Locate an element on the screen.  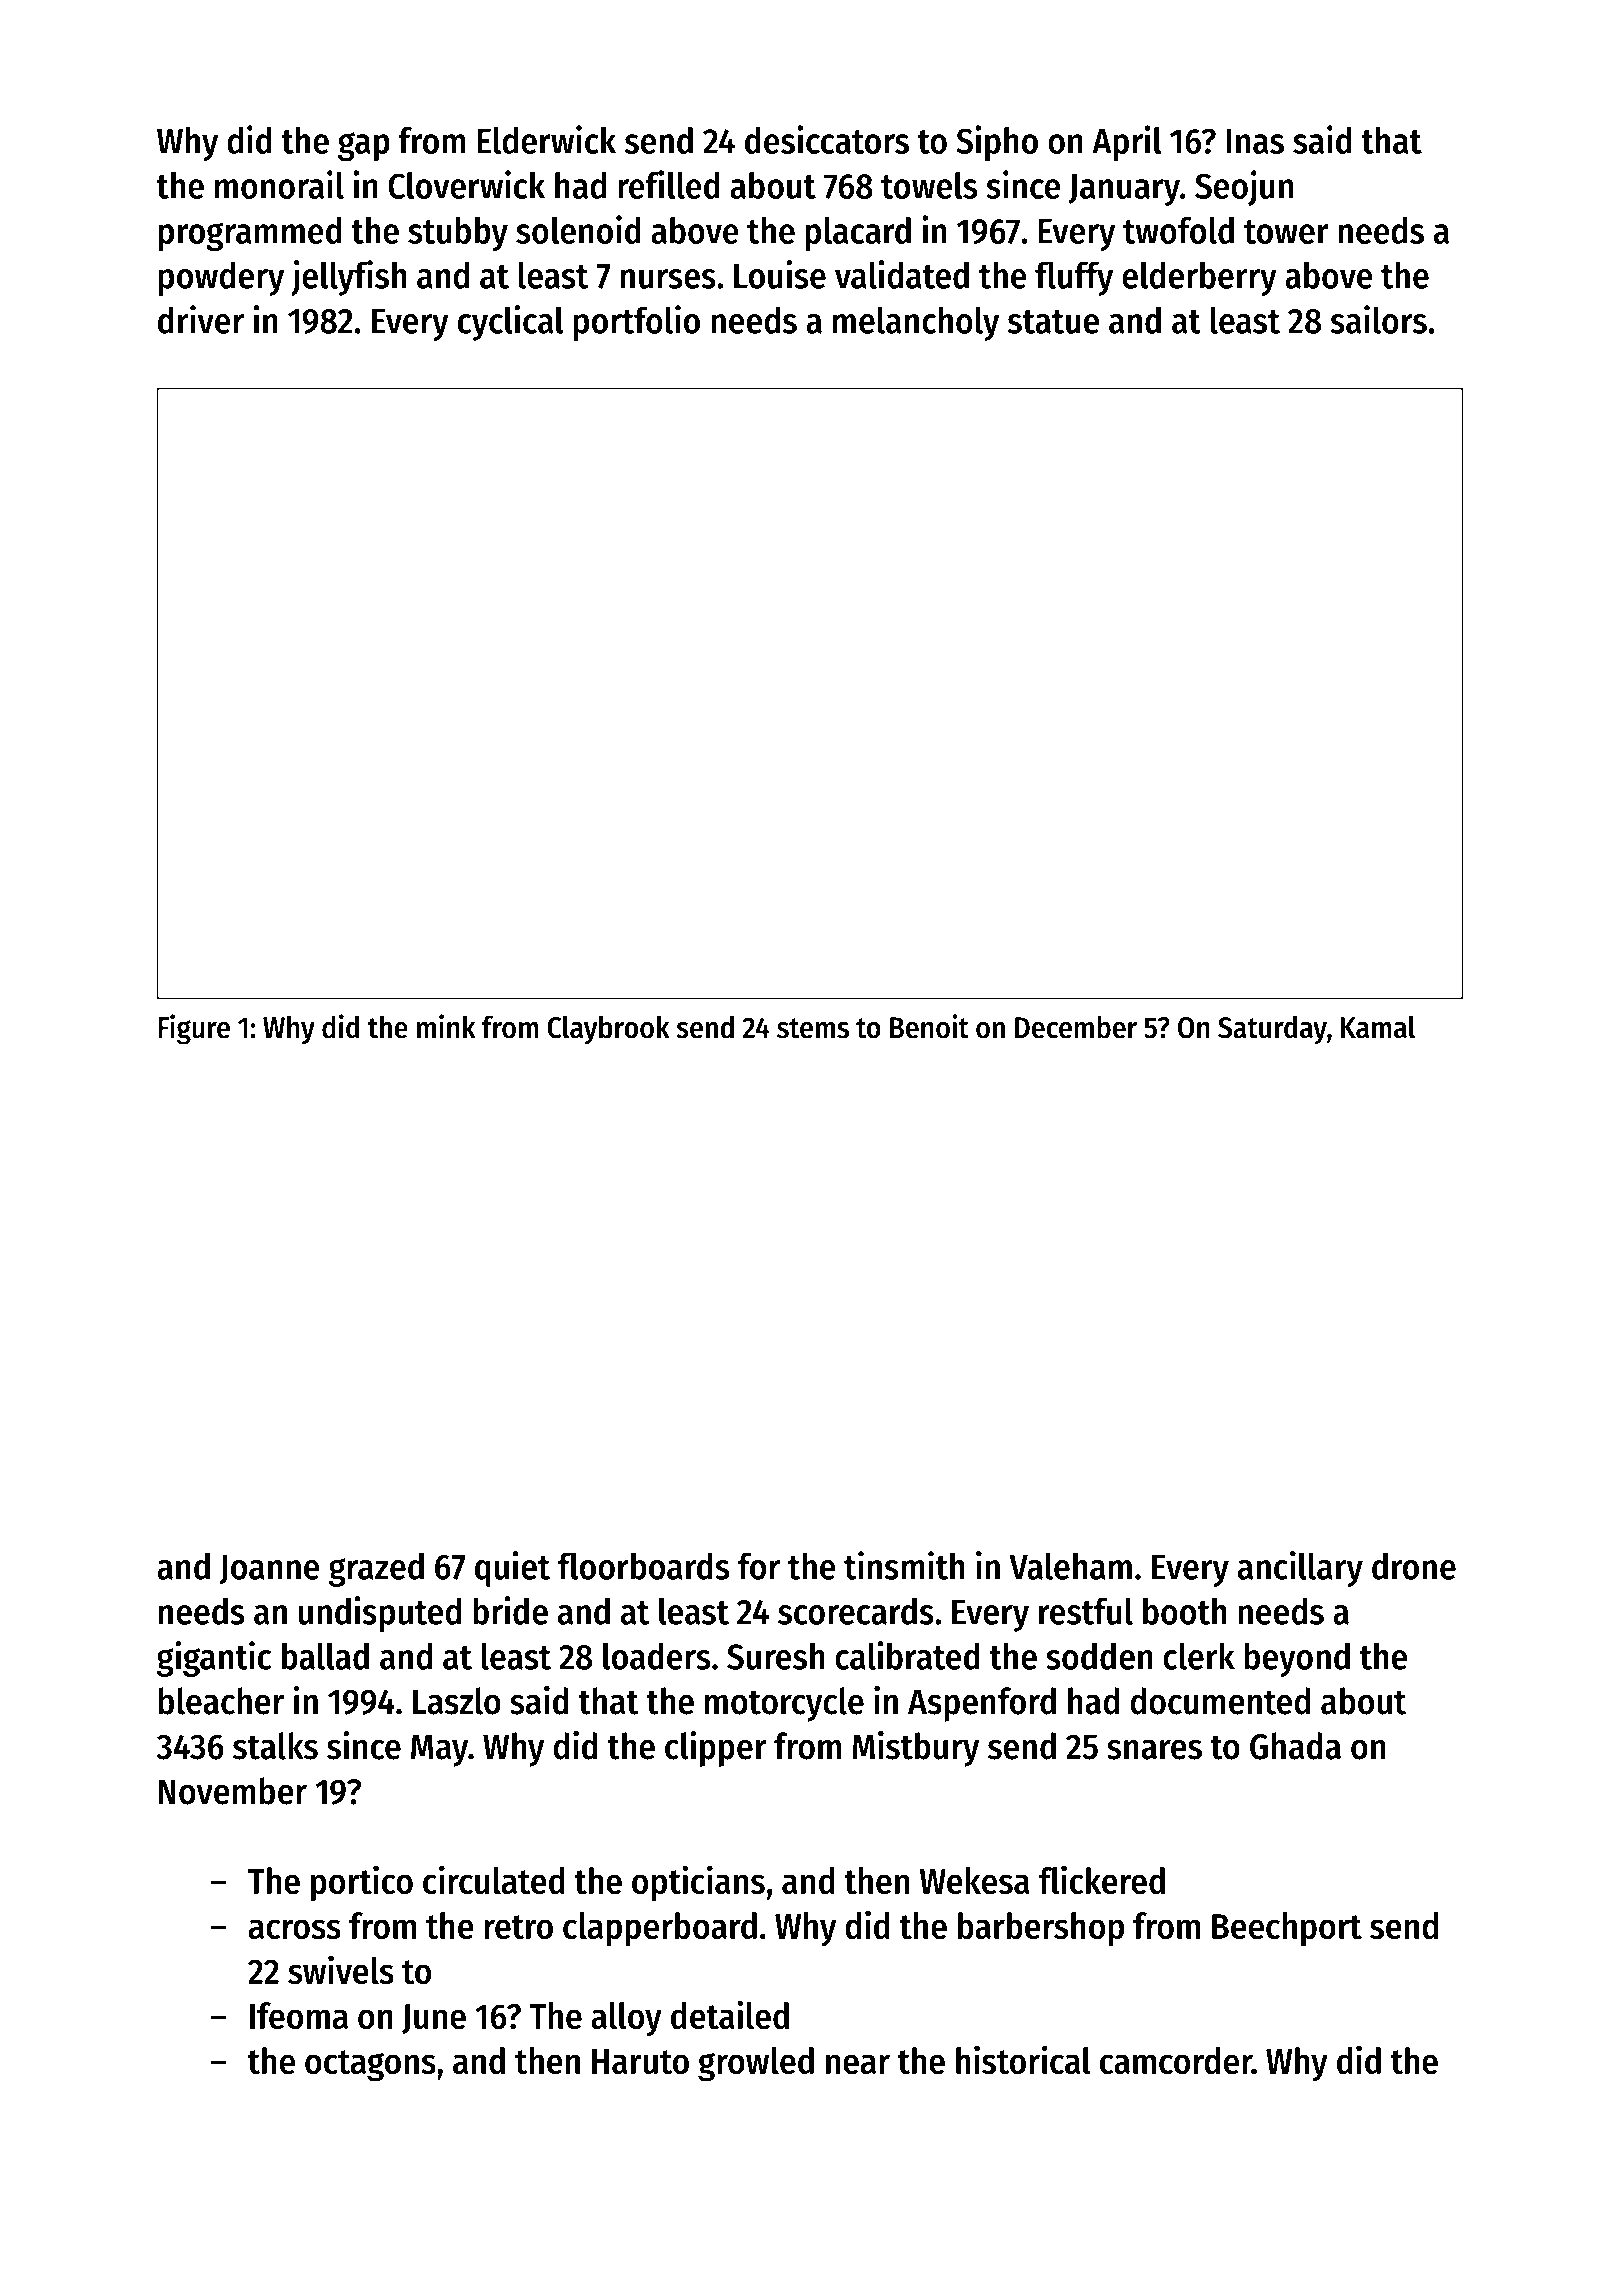
Figure is located at coordinates (194, 1029).
